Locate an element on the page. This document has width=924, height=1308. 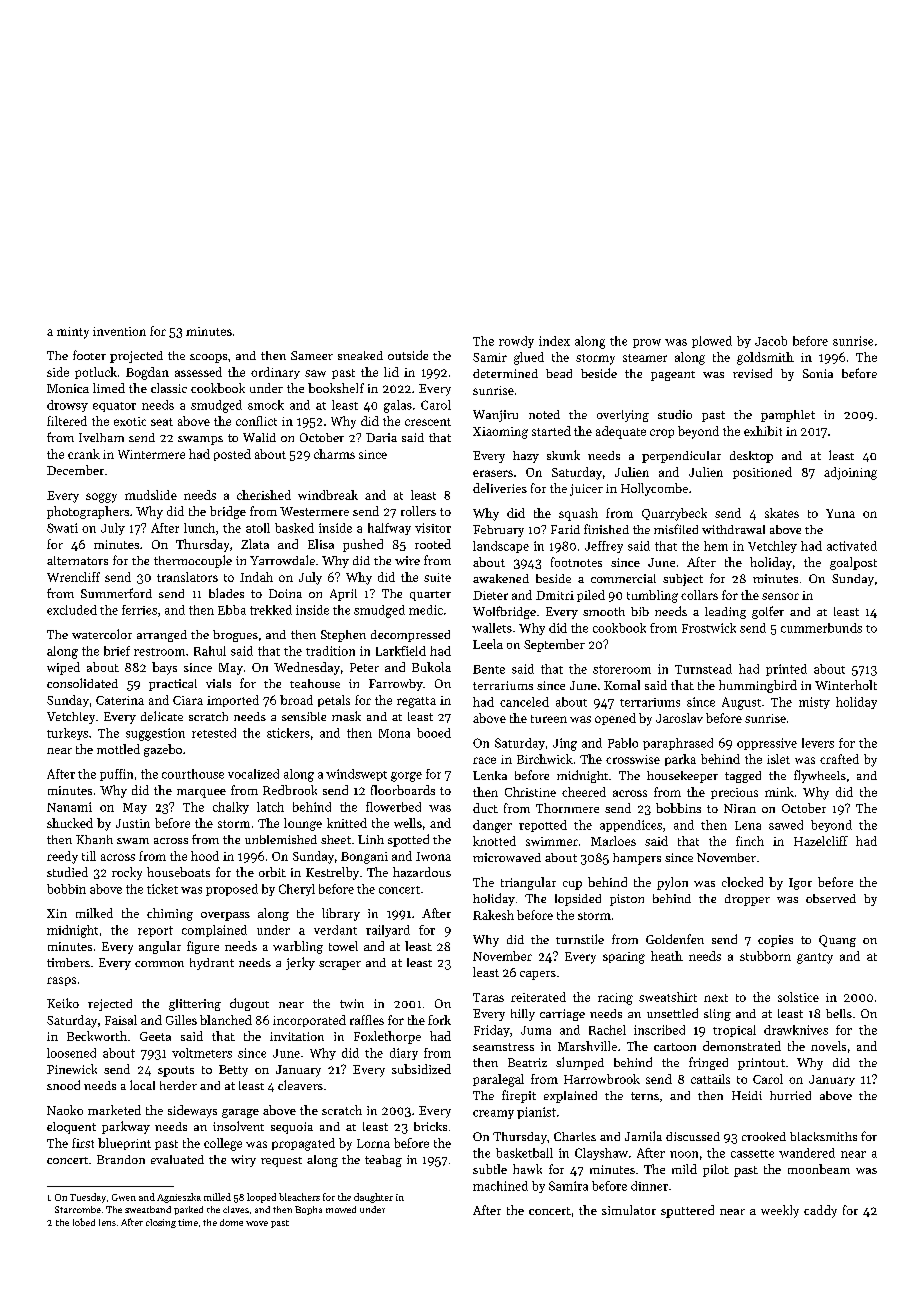
weekly is located at coordinates (780, 1211).
